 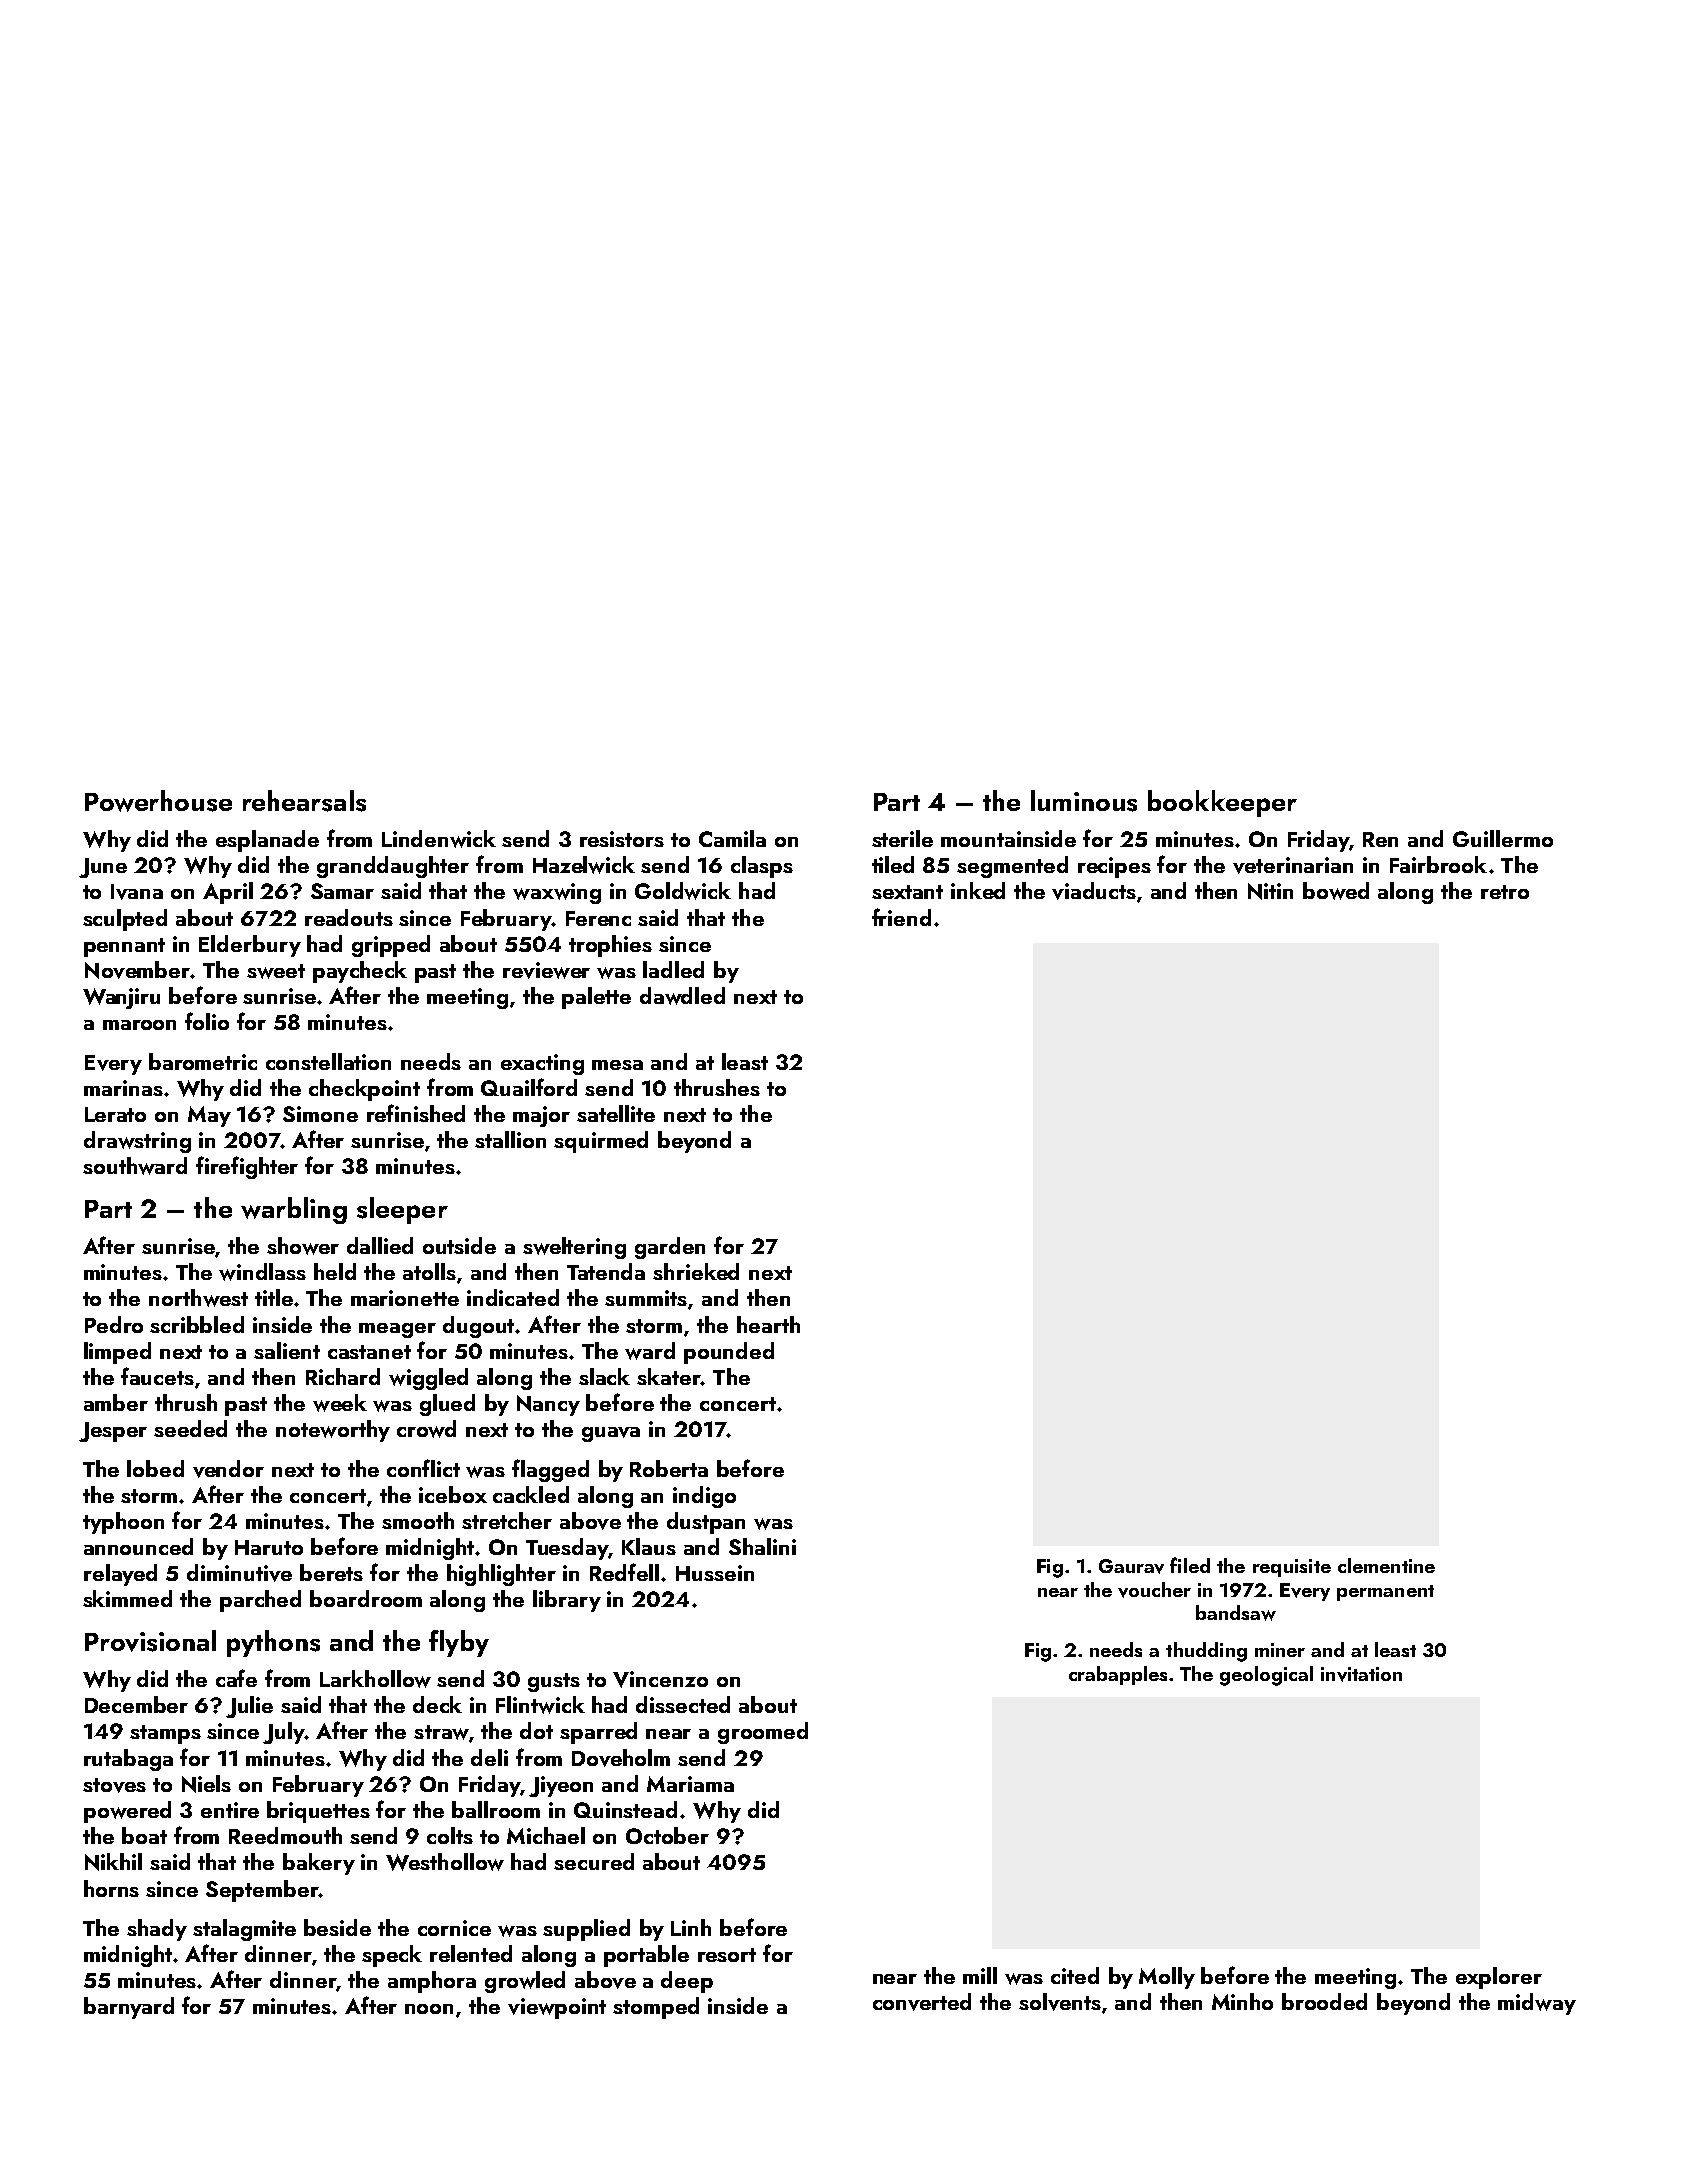 I want to click on clementine, so click(x=1386, y=1565).
